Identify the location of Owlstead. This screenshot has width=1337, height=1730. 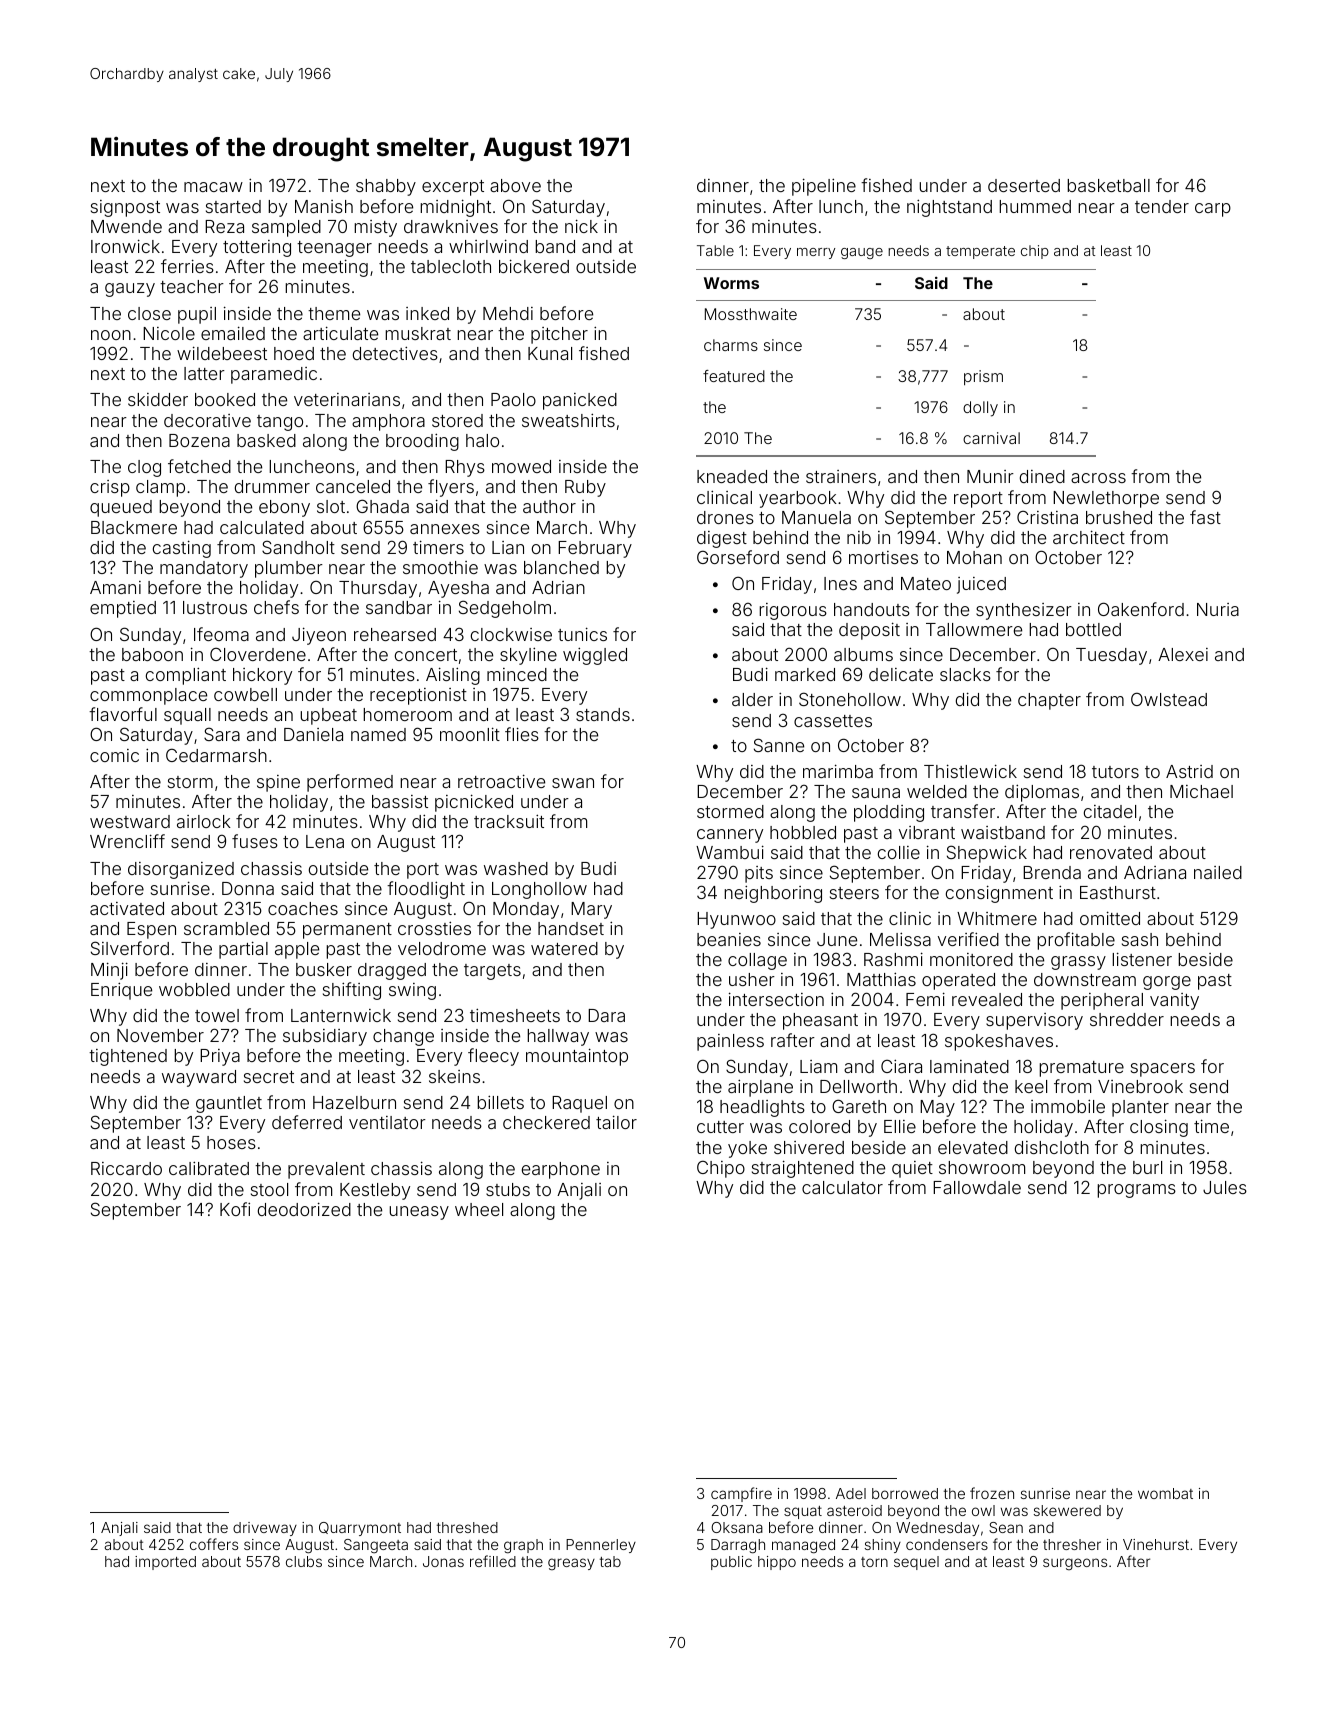
(1169, 699).
